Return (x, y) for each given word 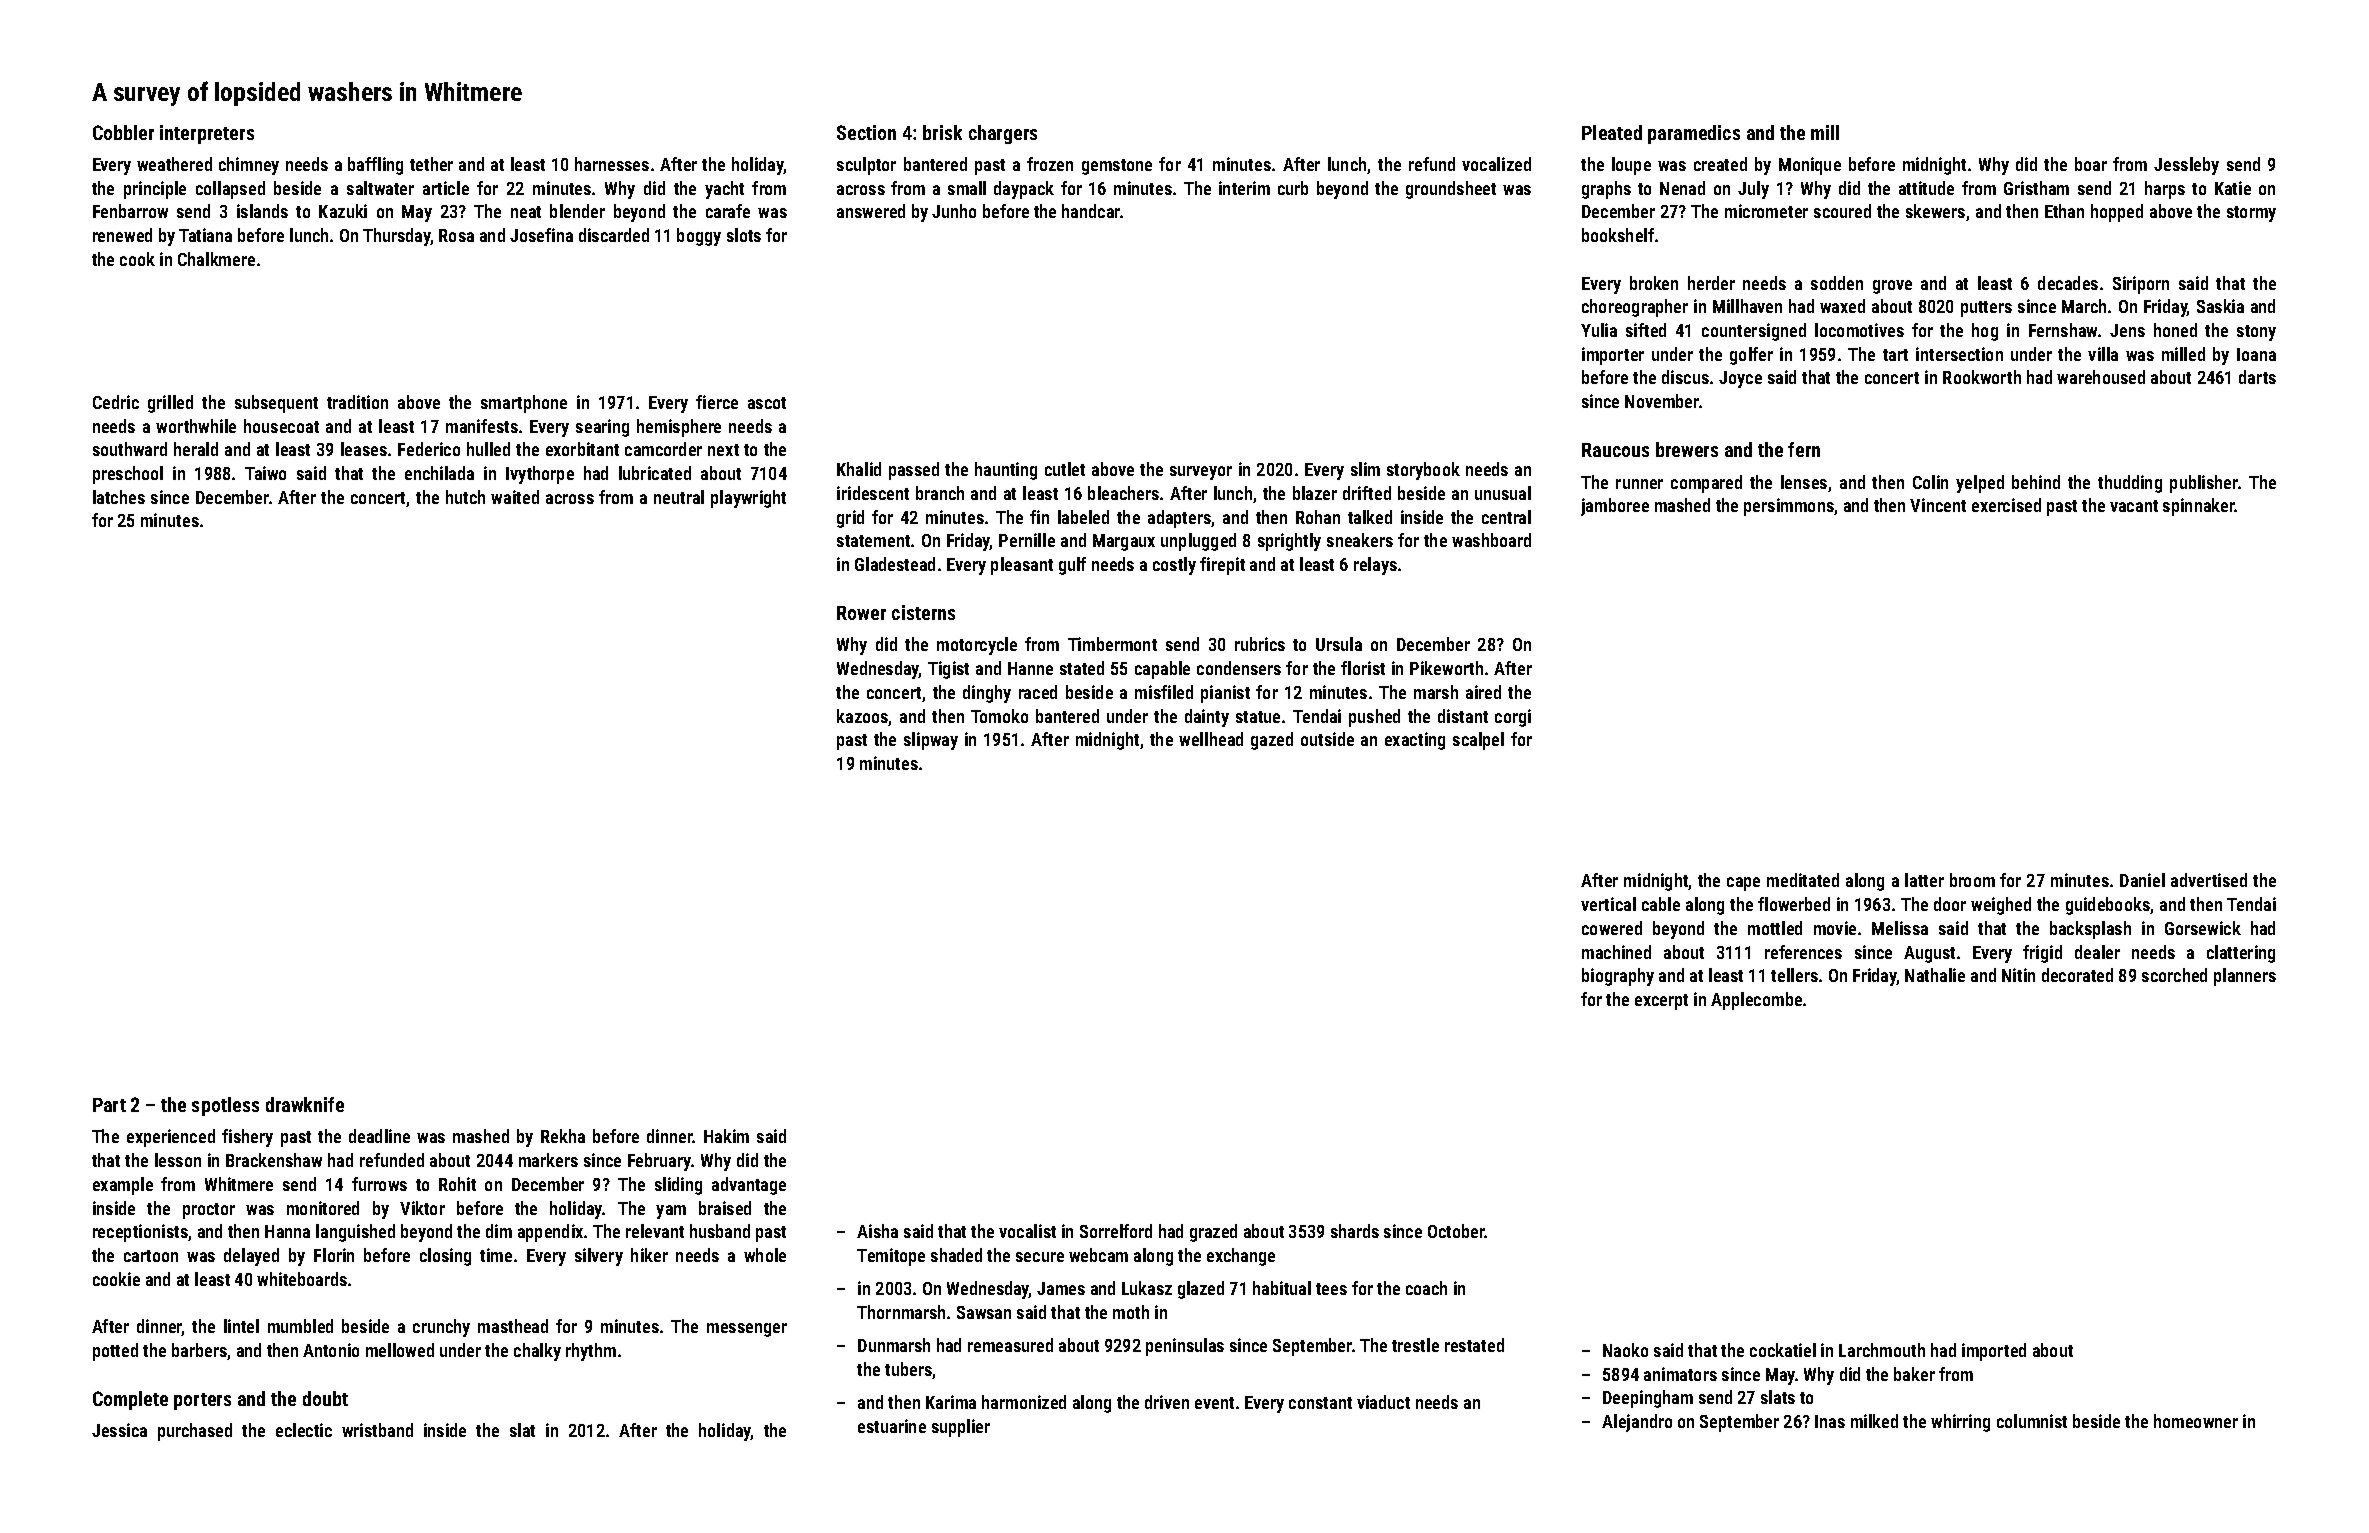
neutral (679, 497)
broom (1972, 880)
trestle (1415, 1345)
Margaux (1124, 542)
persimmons (1789, 507)
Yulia (1599, 330)
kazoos (863, 717)
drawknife (305, 1104)
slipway (931, 741)
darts (2257, 377)
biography (1618, 977)
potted (115, 1352)
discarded (614, 235)
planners (2245, 977)
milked (1874, 1421)
